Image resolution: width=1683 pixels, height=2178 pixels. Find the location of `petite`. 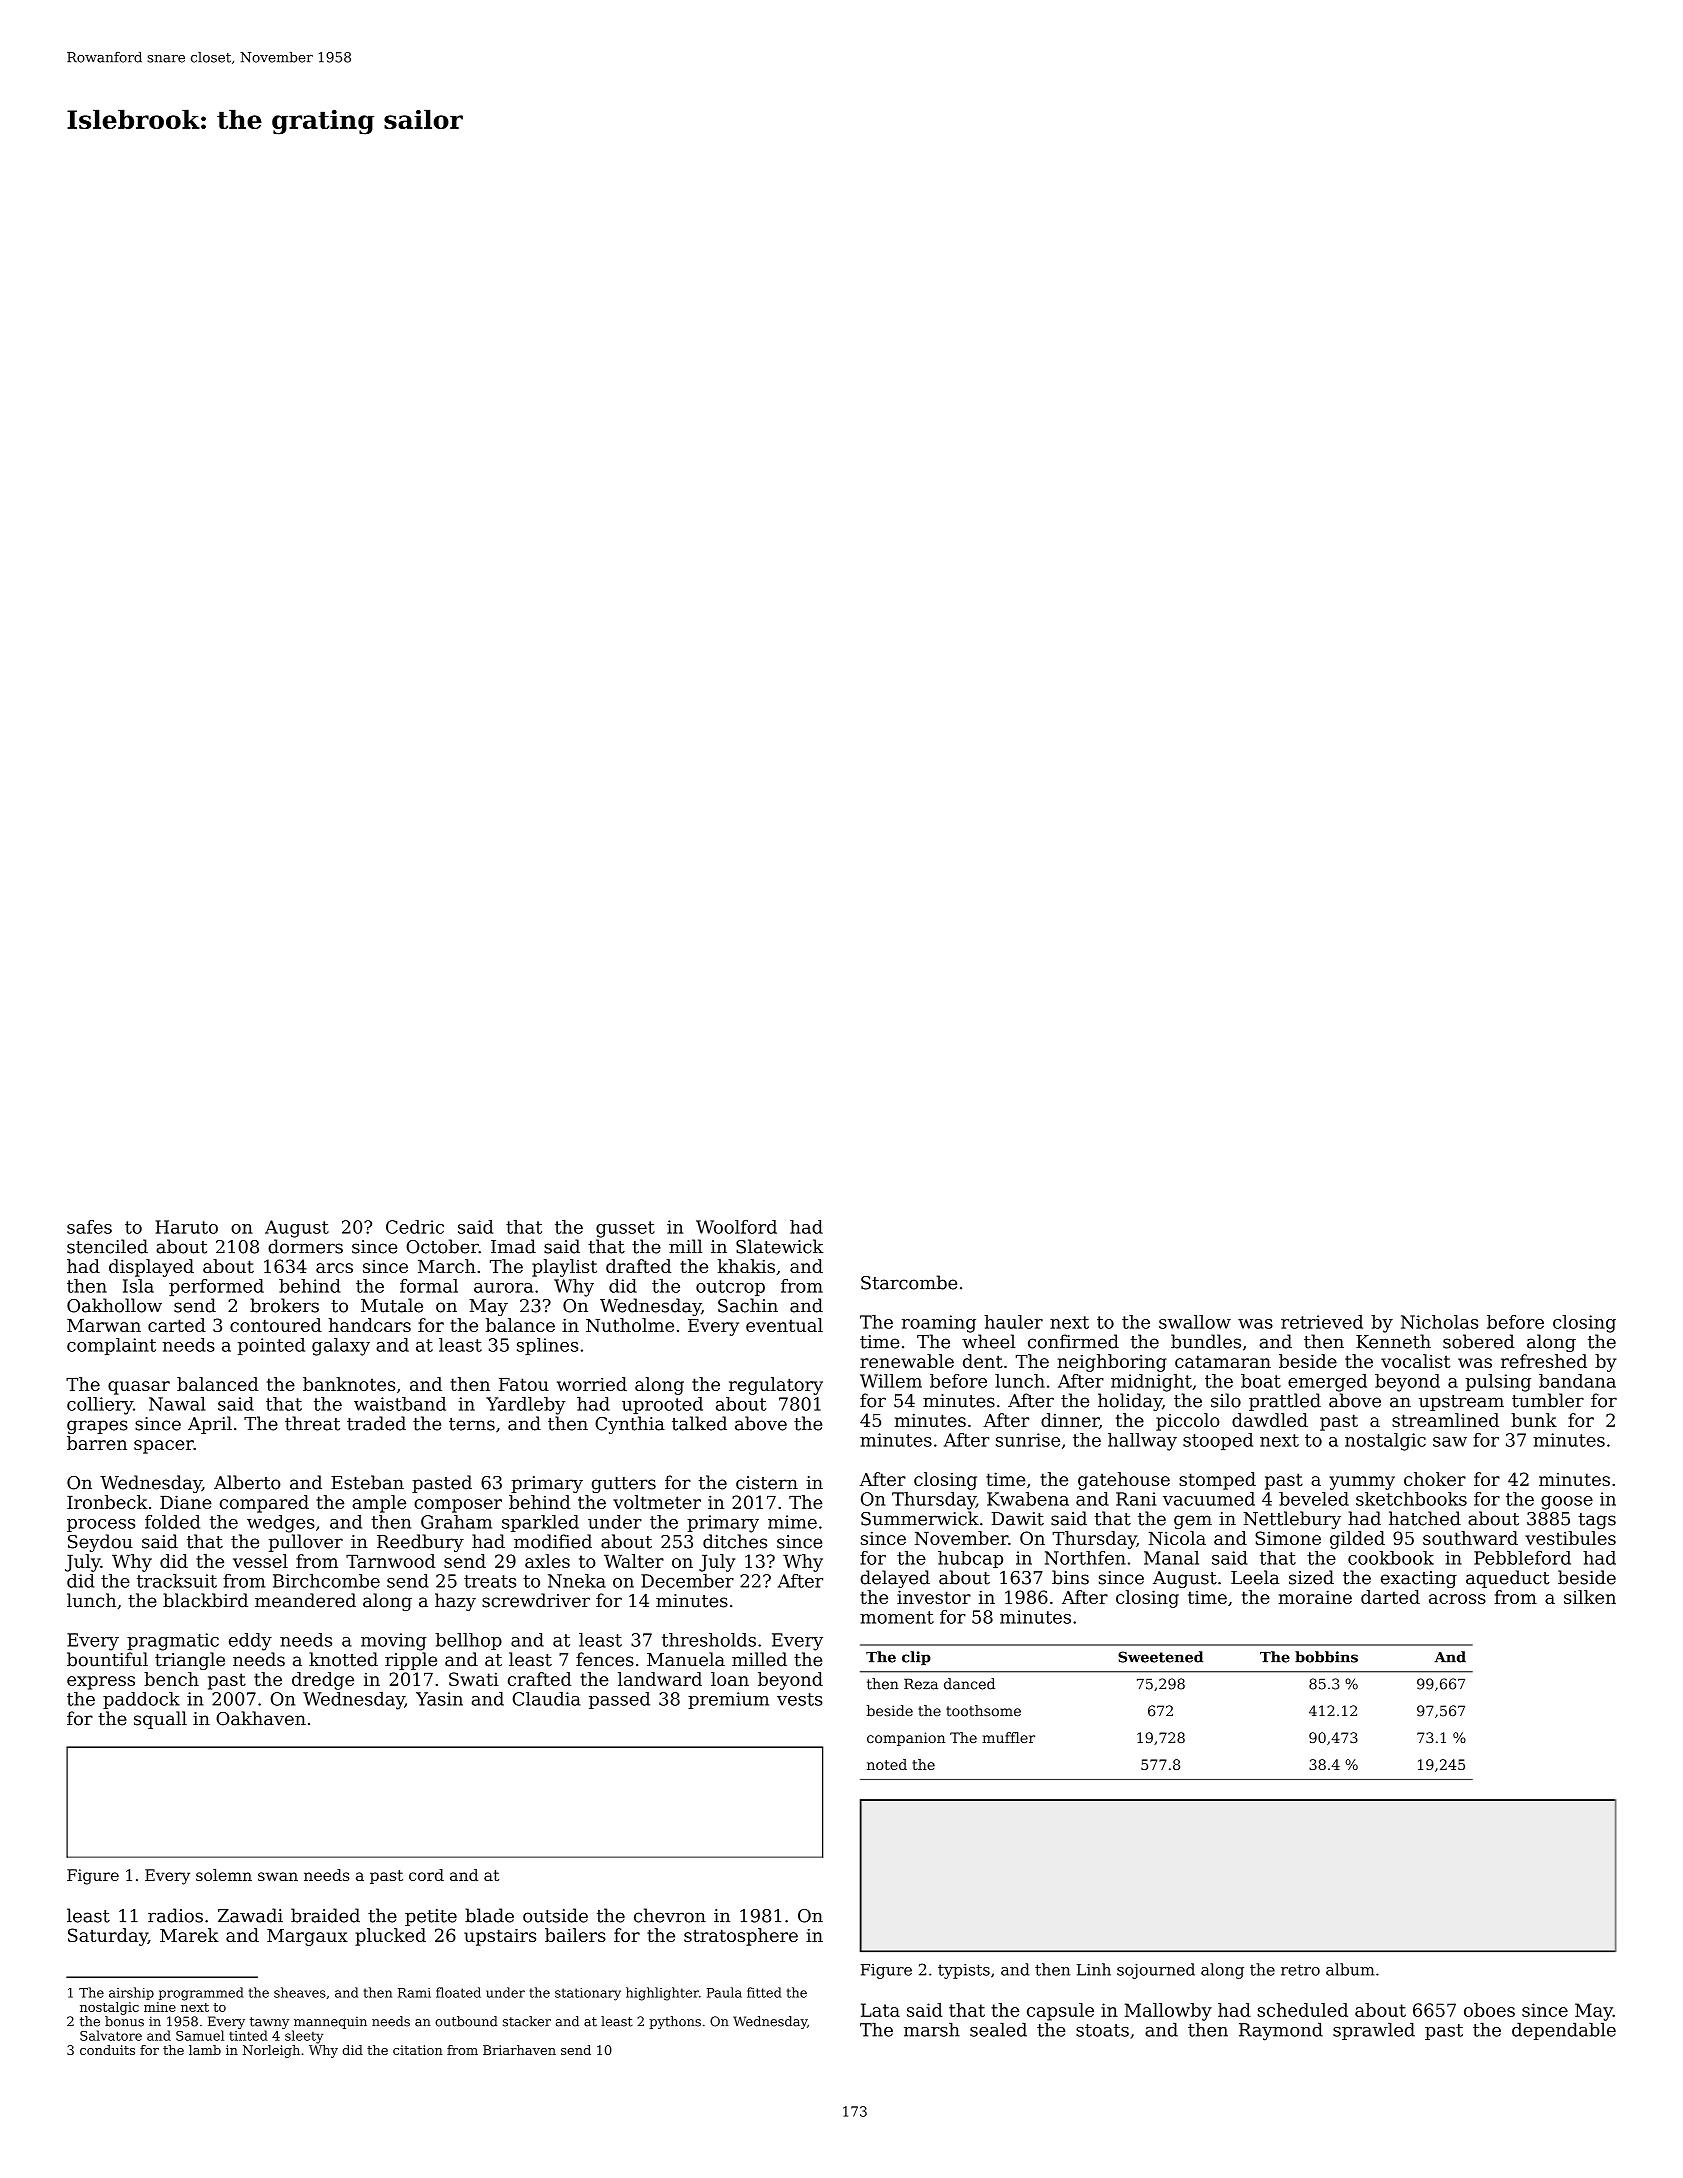

petite is located at coordinates (431, 1917).
